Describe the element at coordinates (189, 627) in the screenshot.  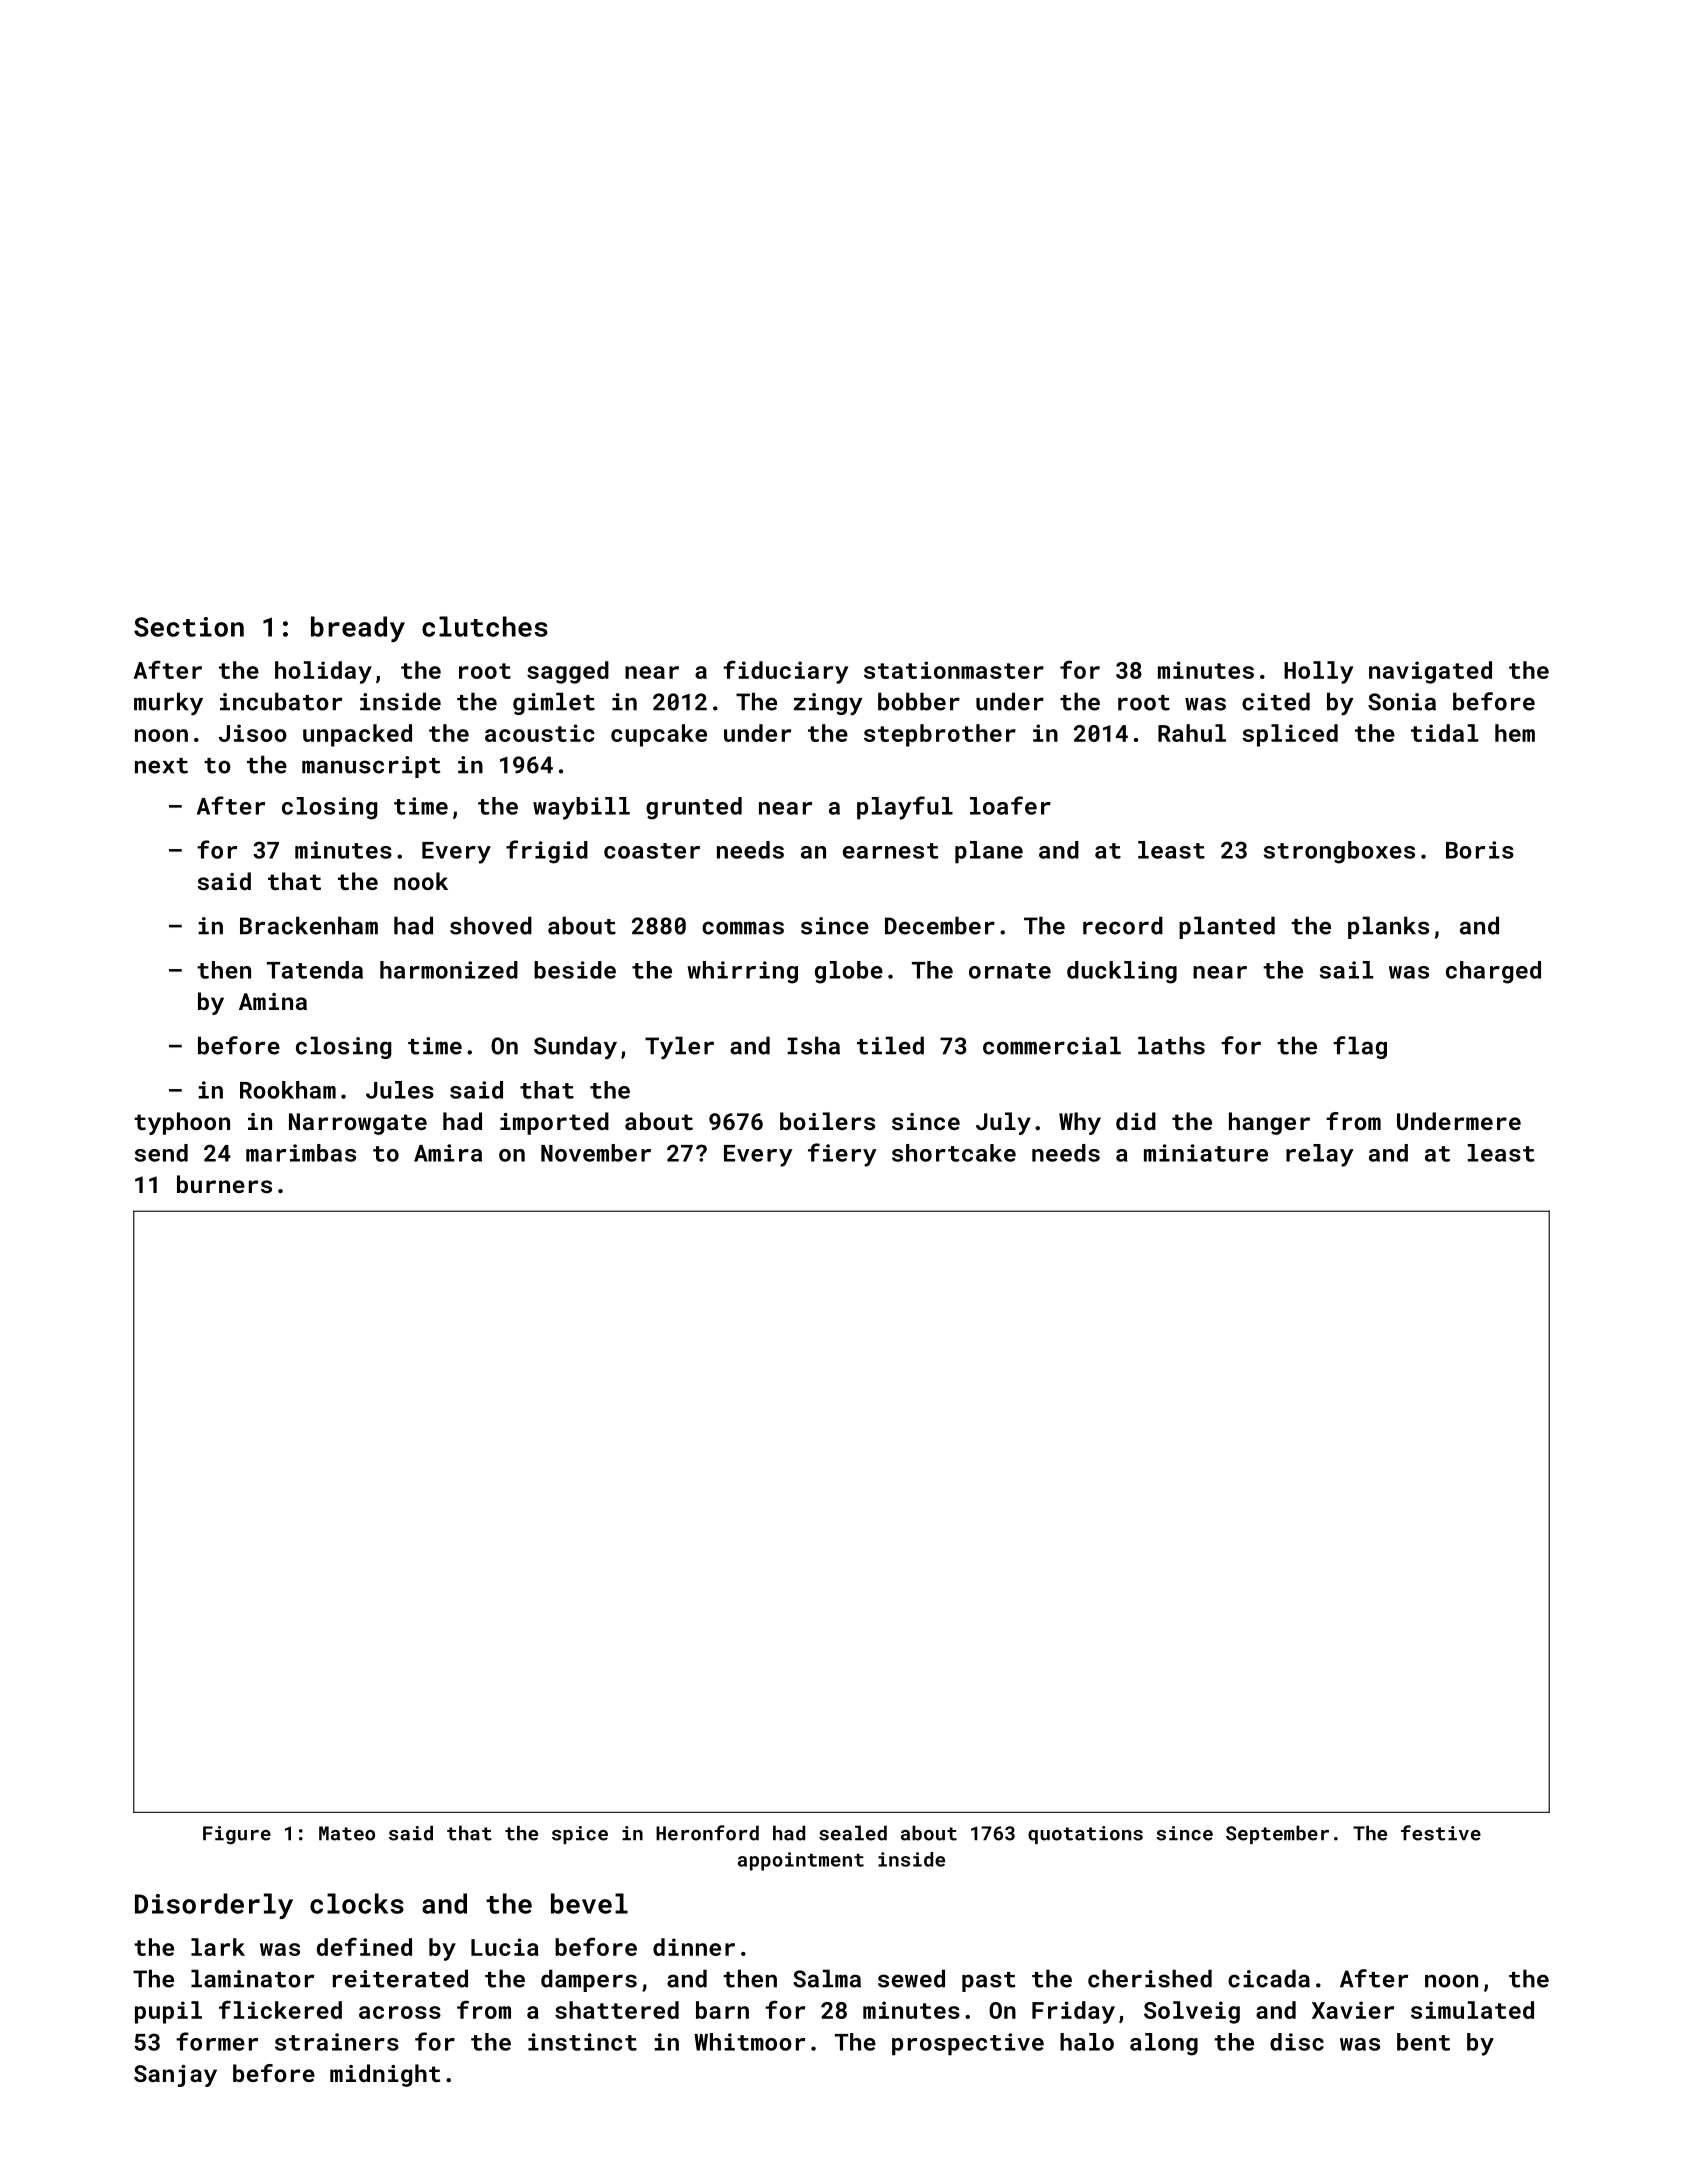
I see `Section` at that location.
